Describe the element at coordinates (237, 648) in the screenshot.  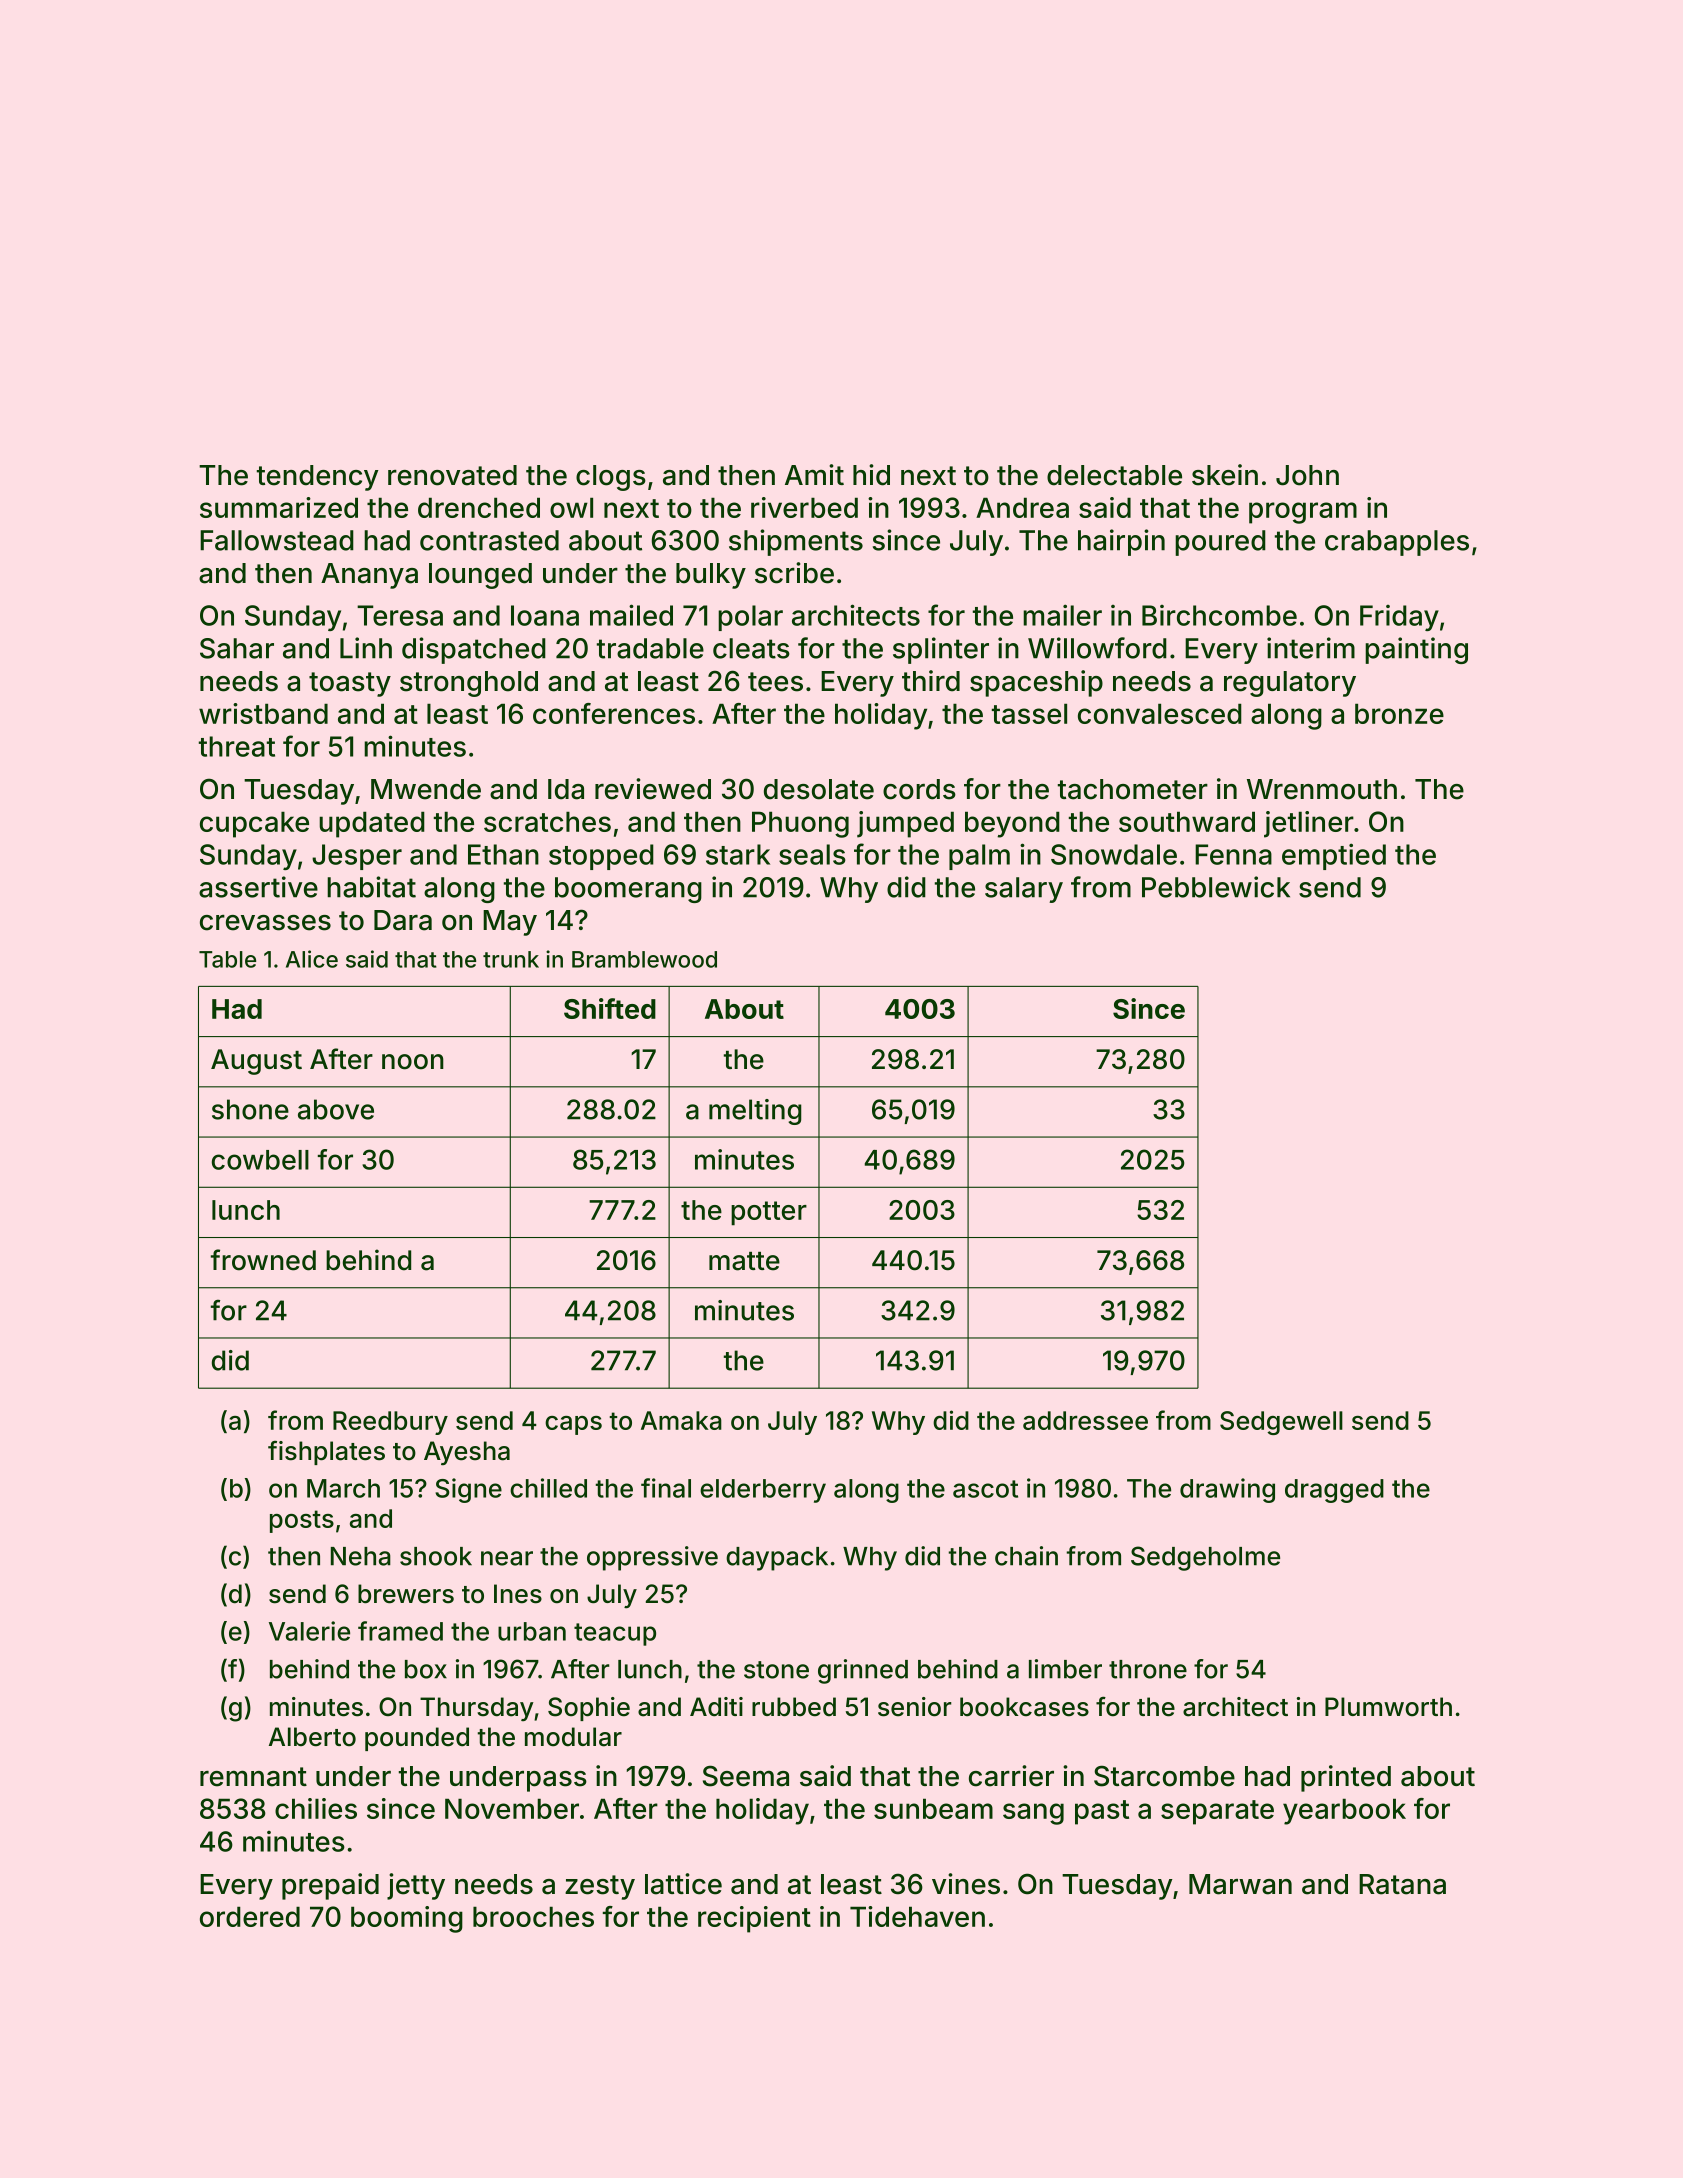
I see `Sahar` at that location.
